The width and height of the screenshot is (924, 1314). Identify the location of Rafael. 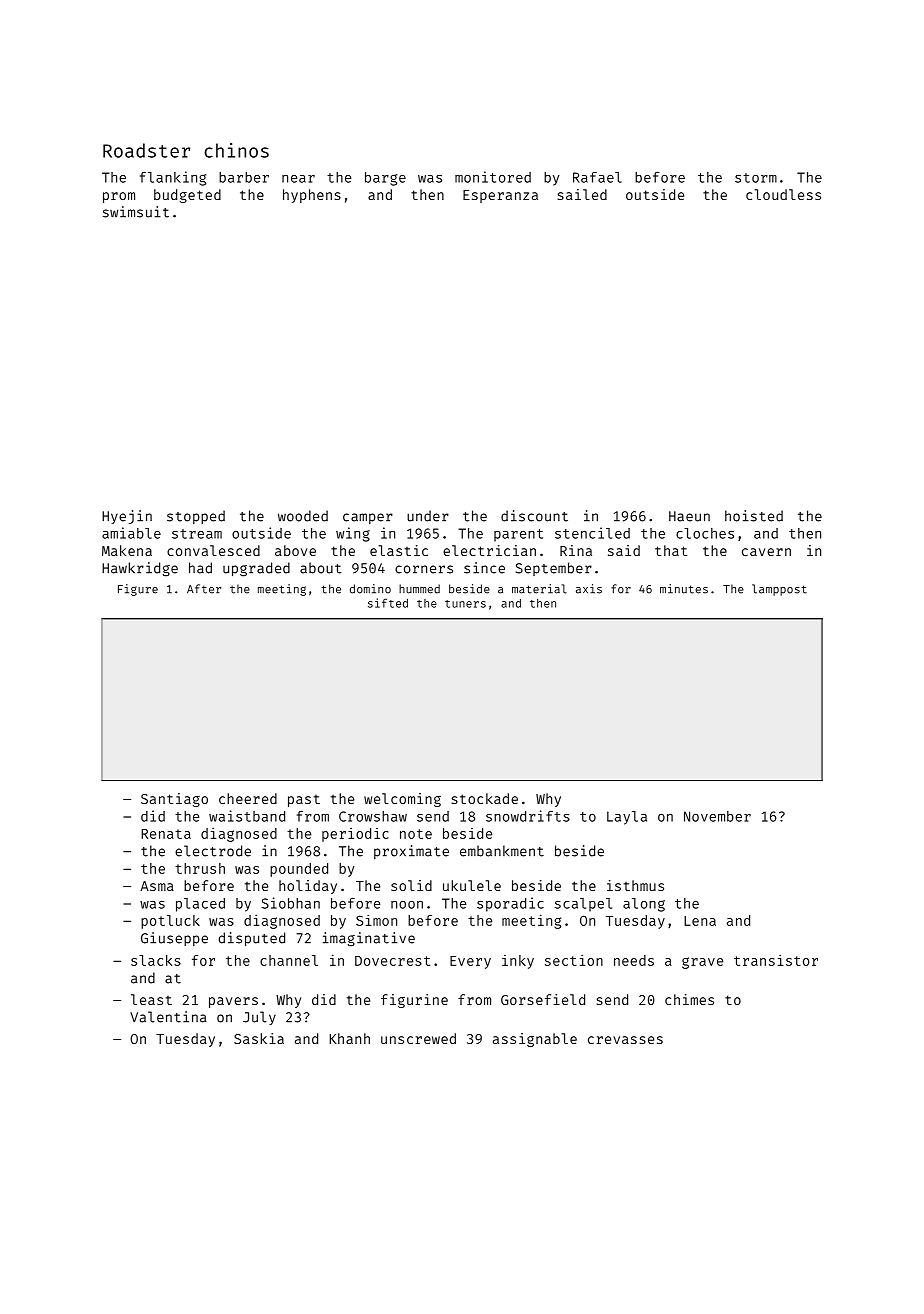
(597, 177).
